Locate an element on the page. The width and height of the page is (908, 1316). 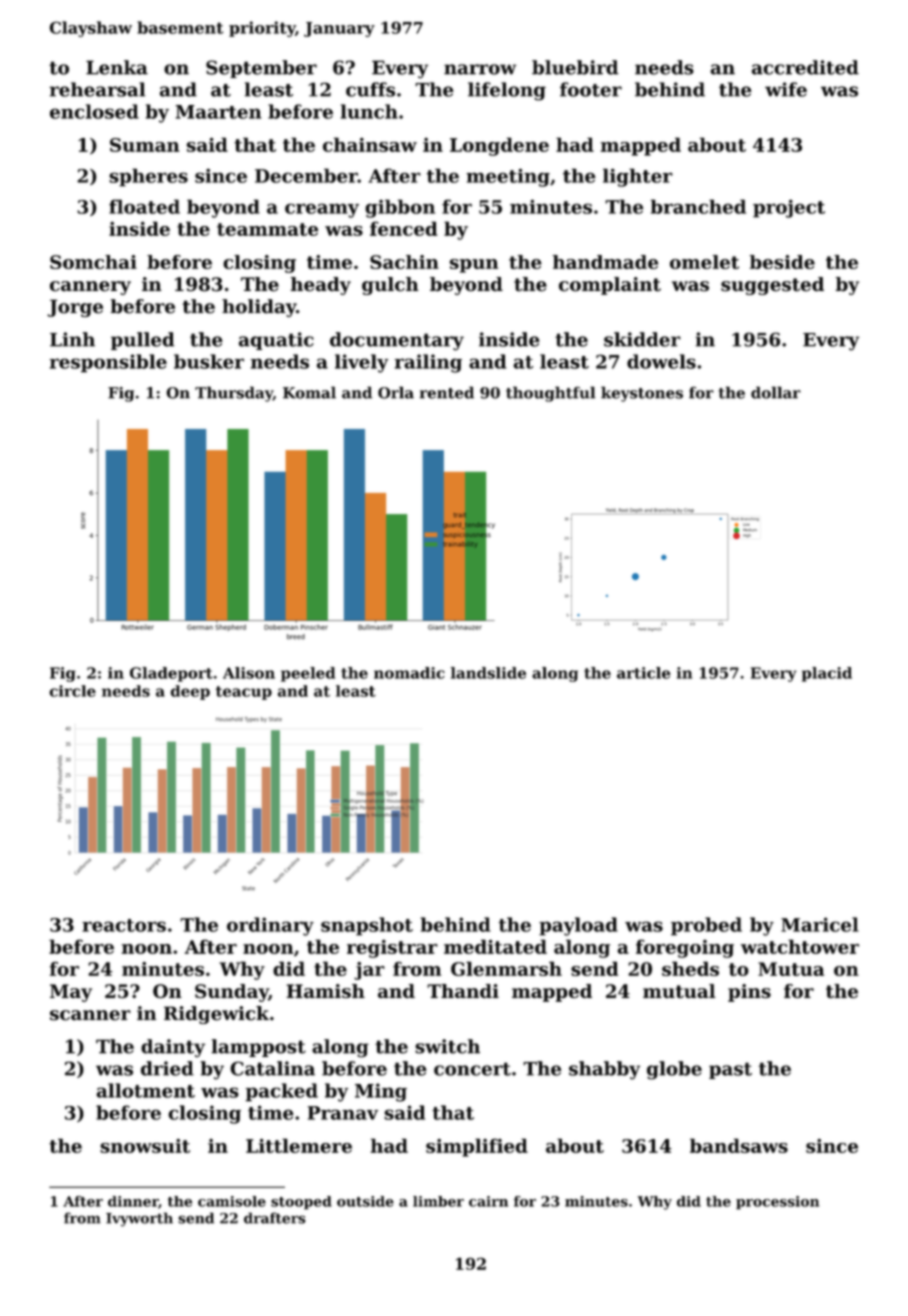
allotment is located at coordinates (145, 1090).
